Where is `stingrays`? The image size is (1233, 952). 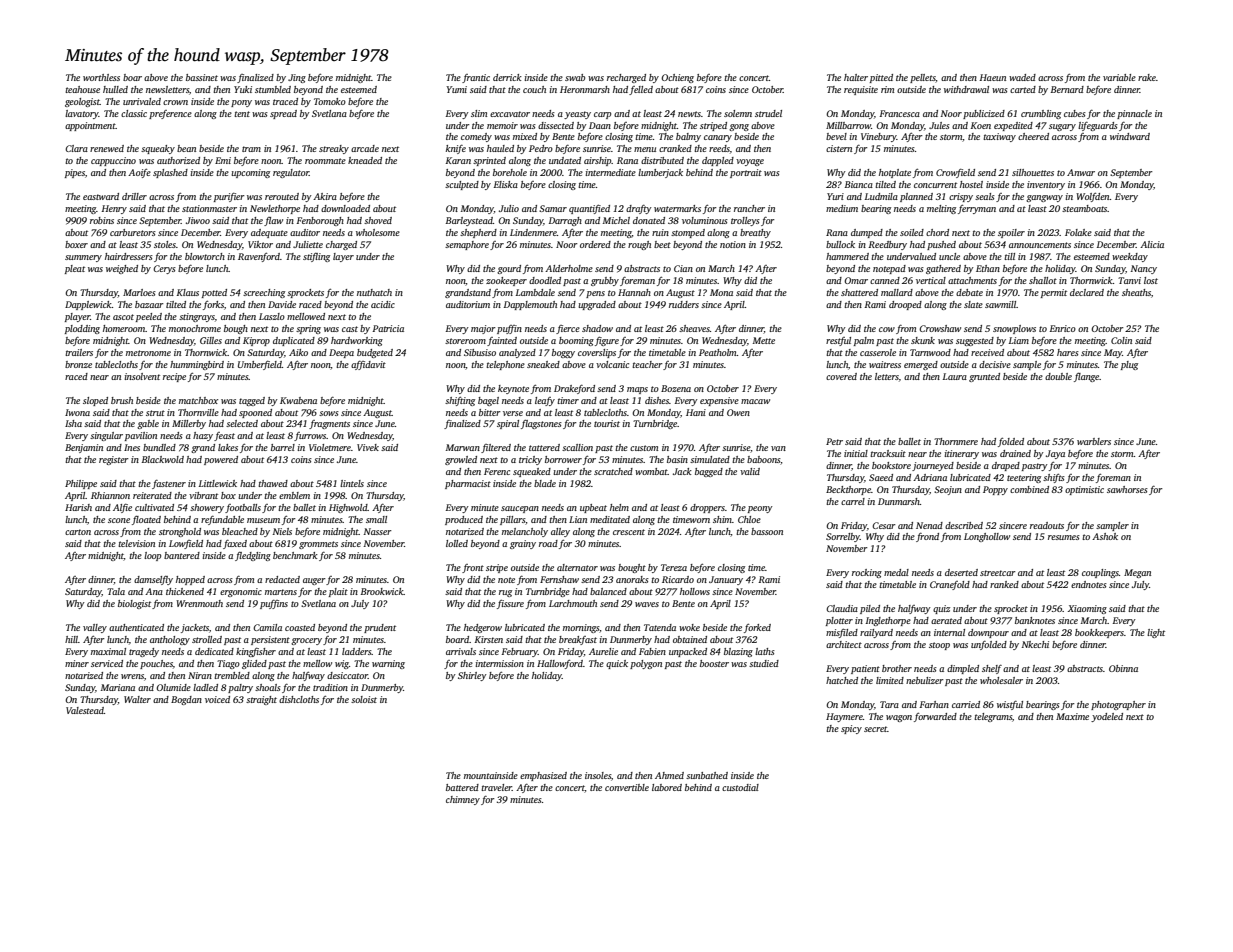
stingrays is located at coordinates (197, 317).
